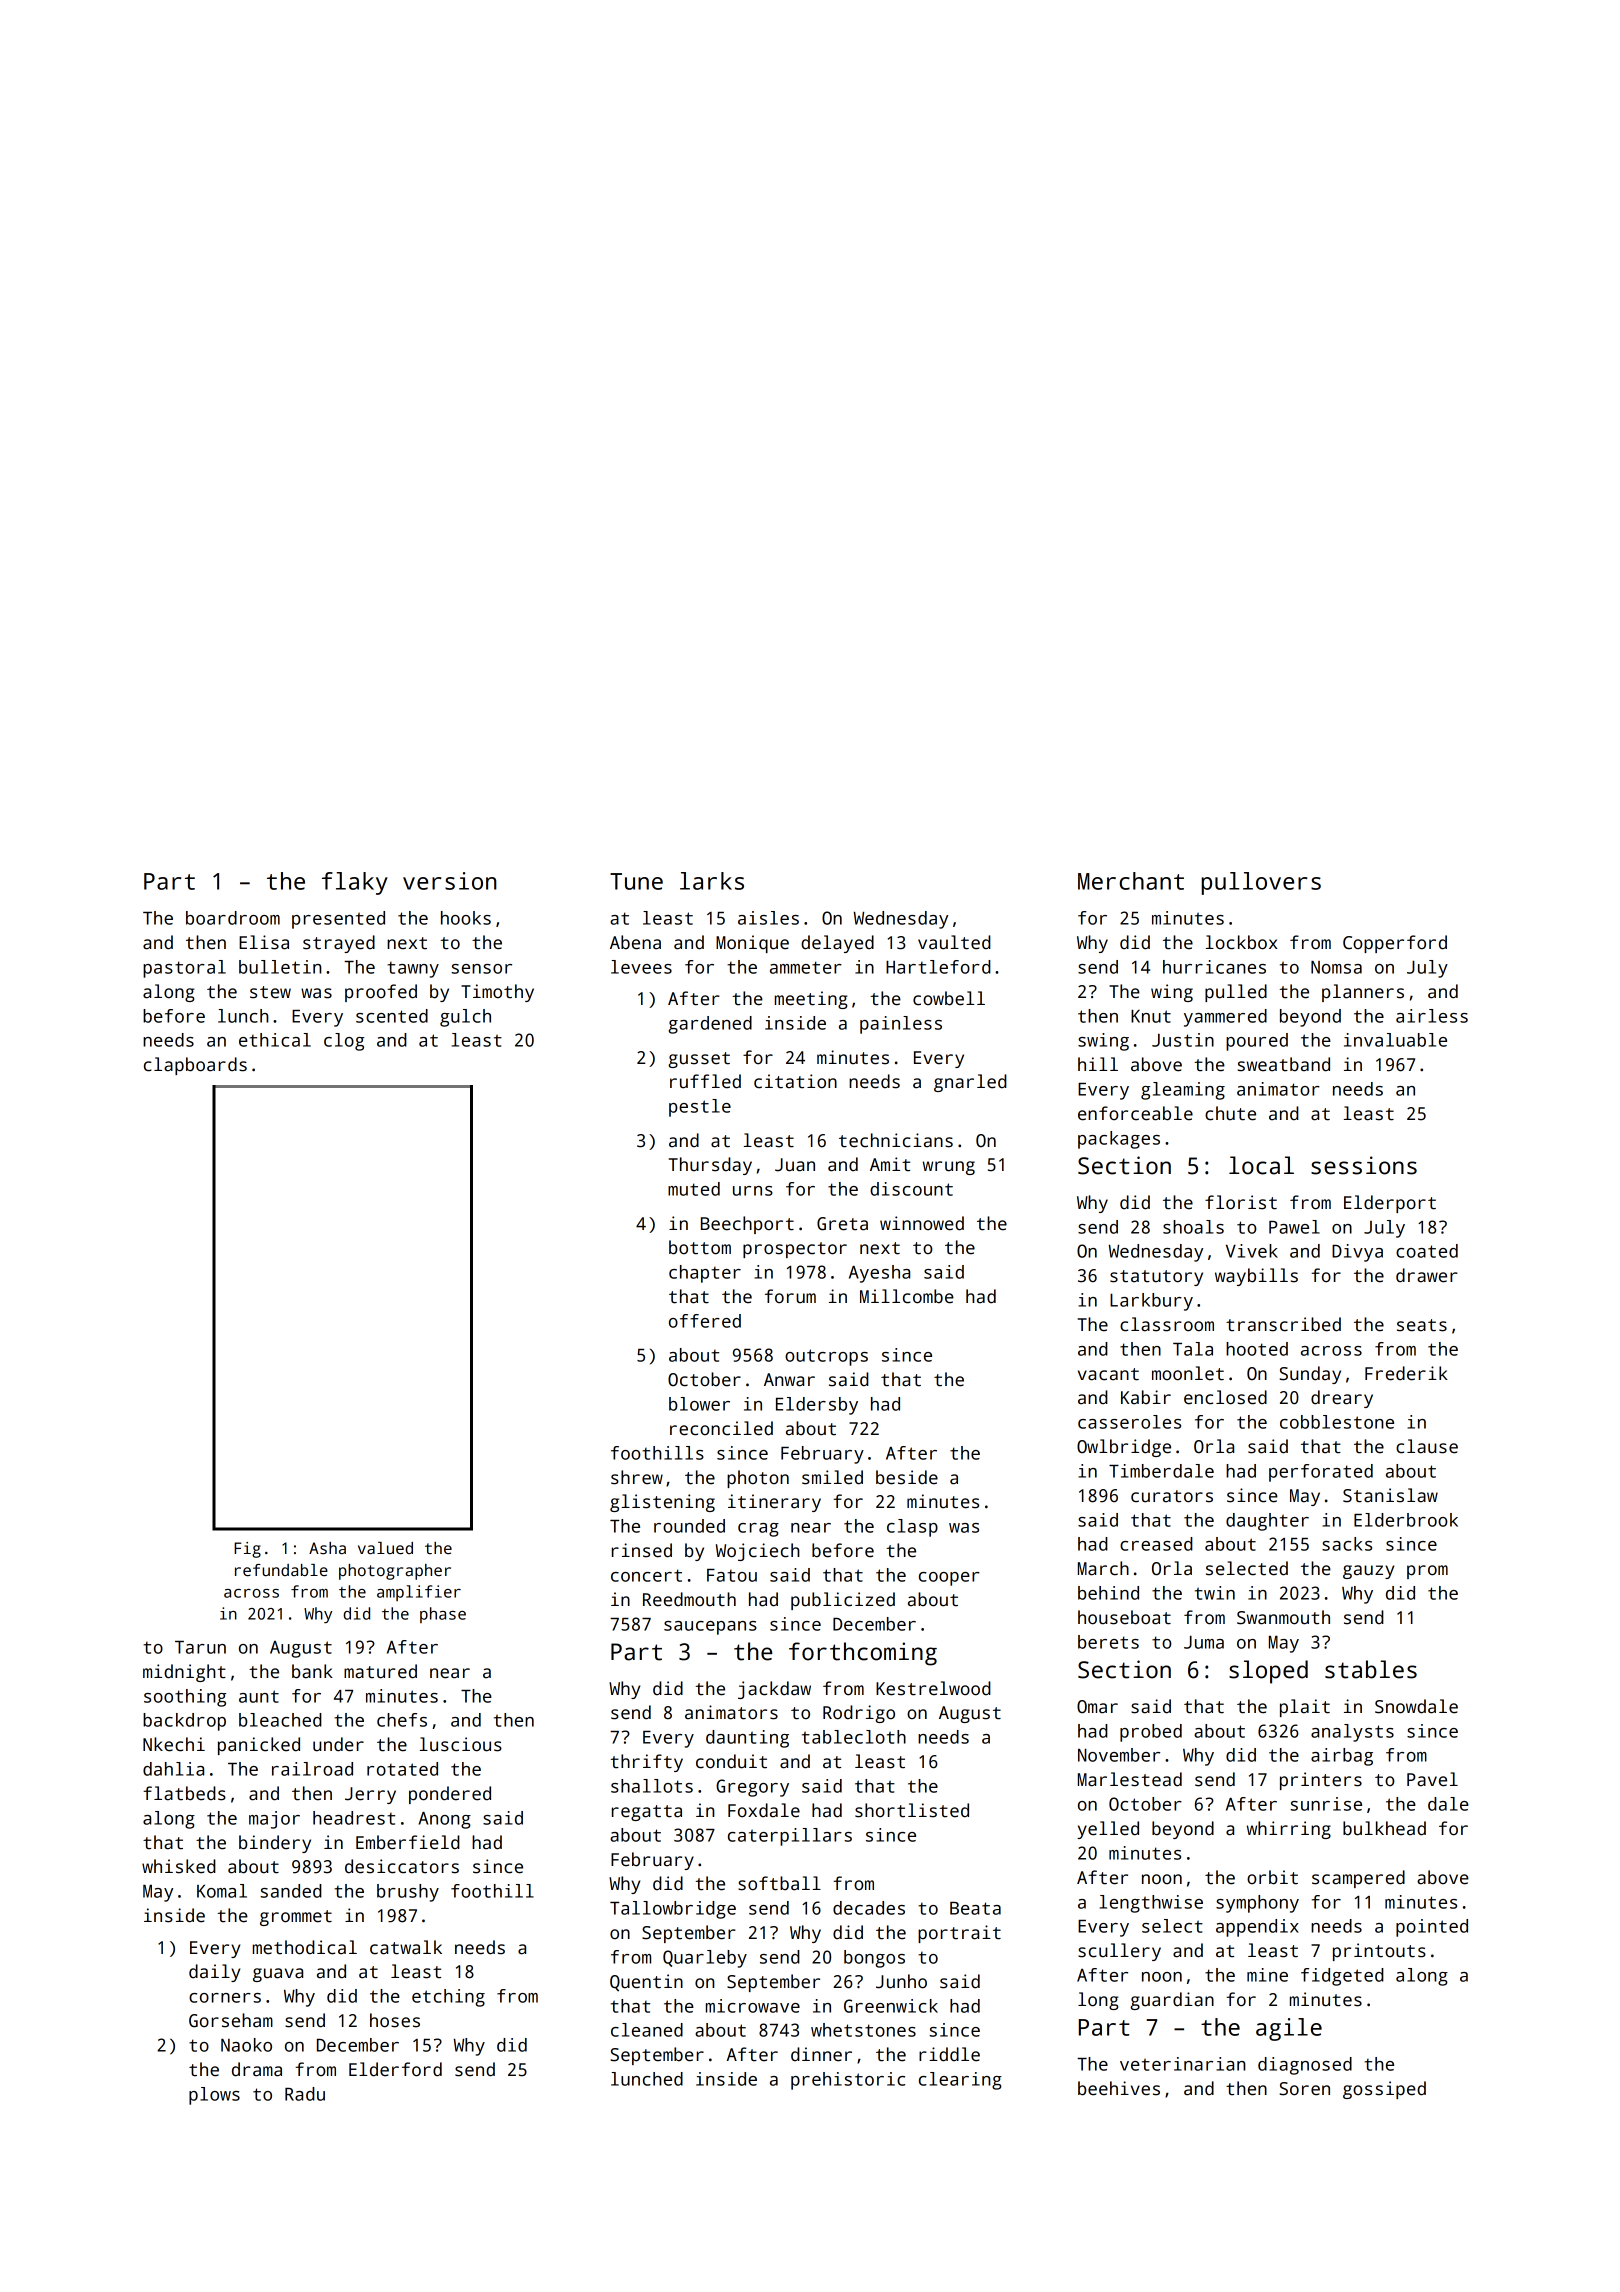 The image size is (1620, 2292). What do you see at coordinates (753, 2006) in the screenshot?
I see `microwave` at bounding box center [753, 2006].
